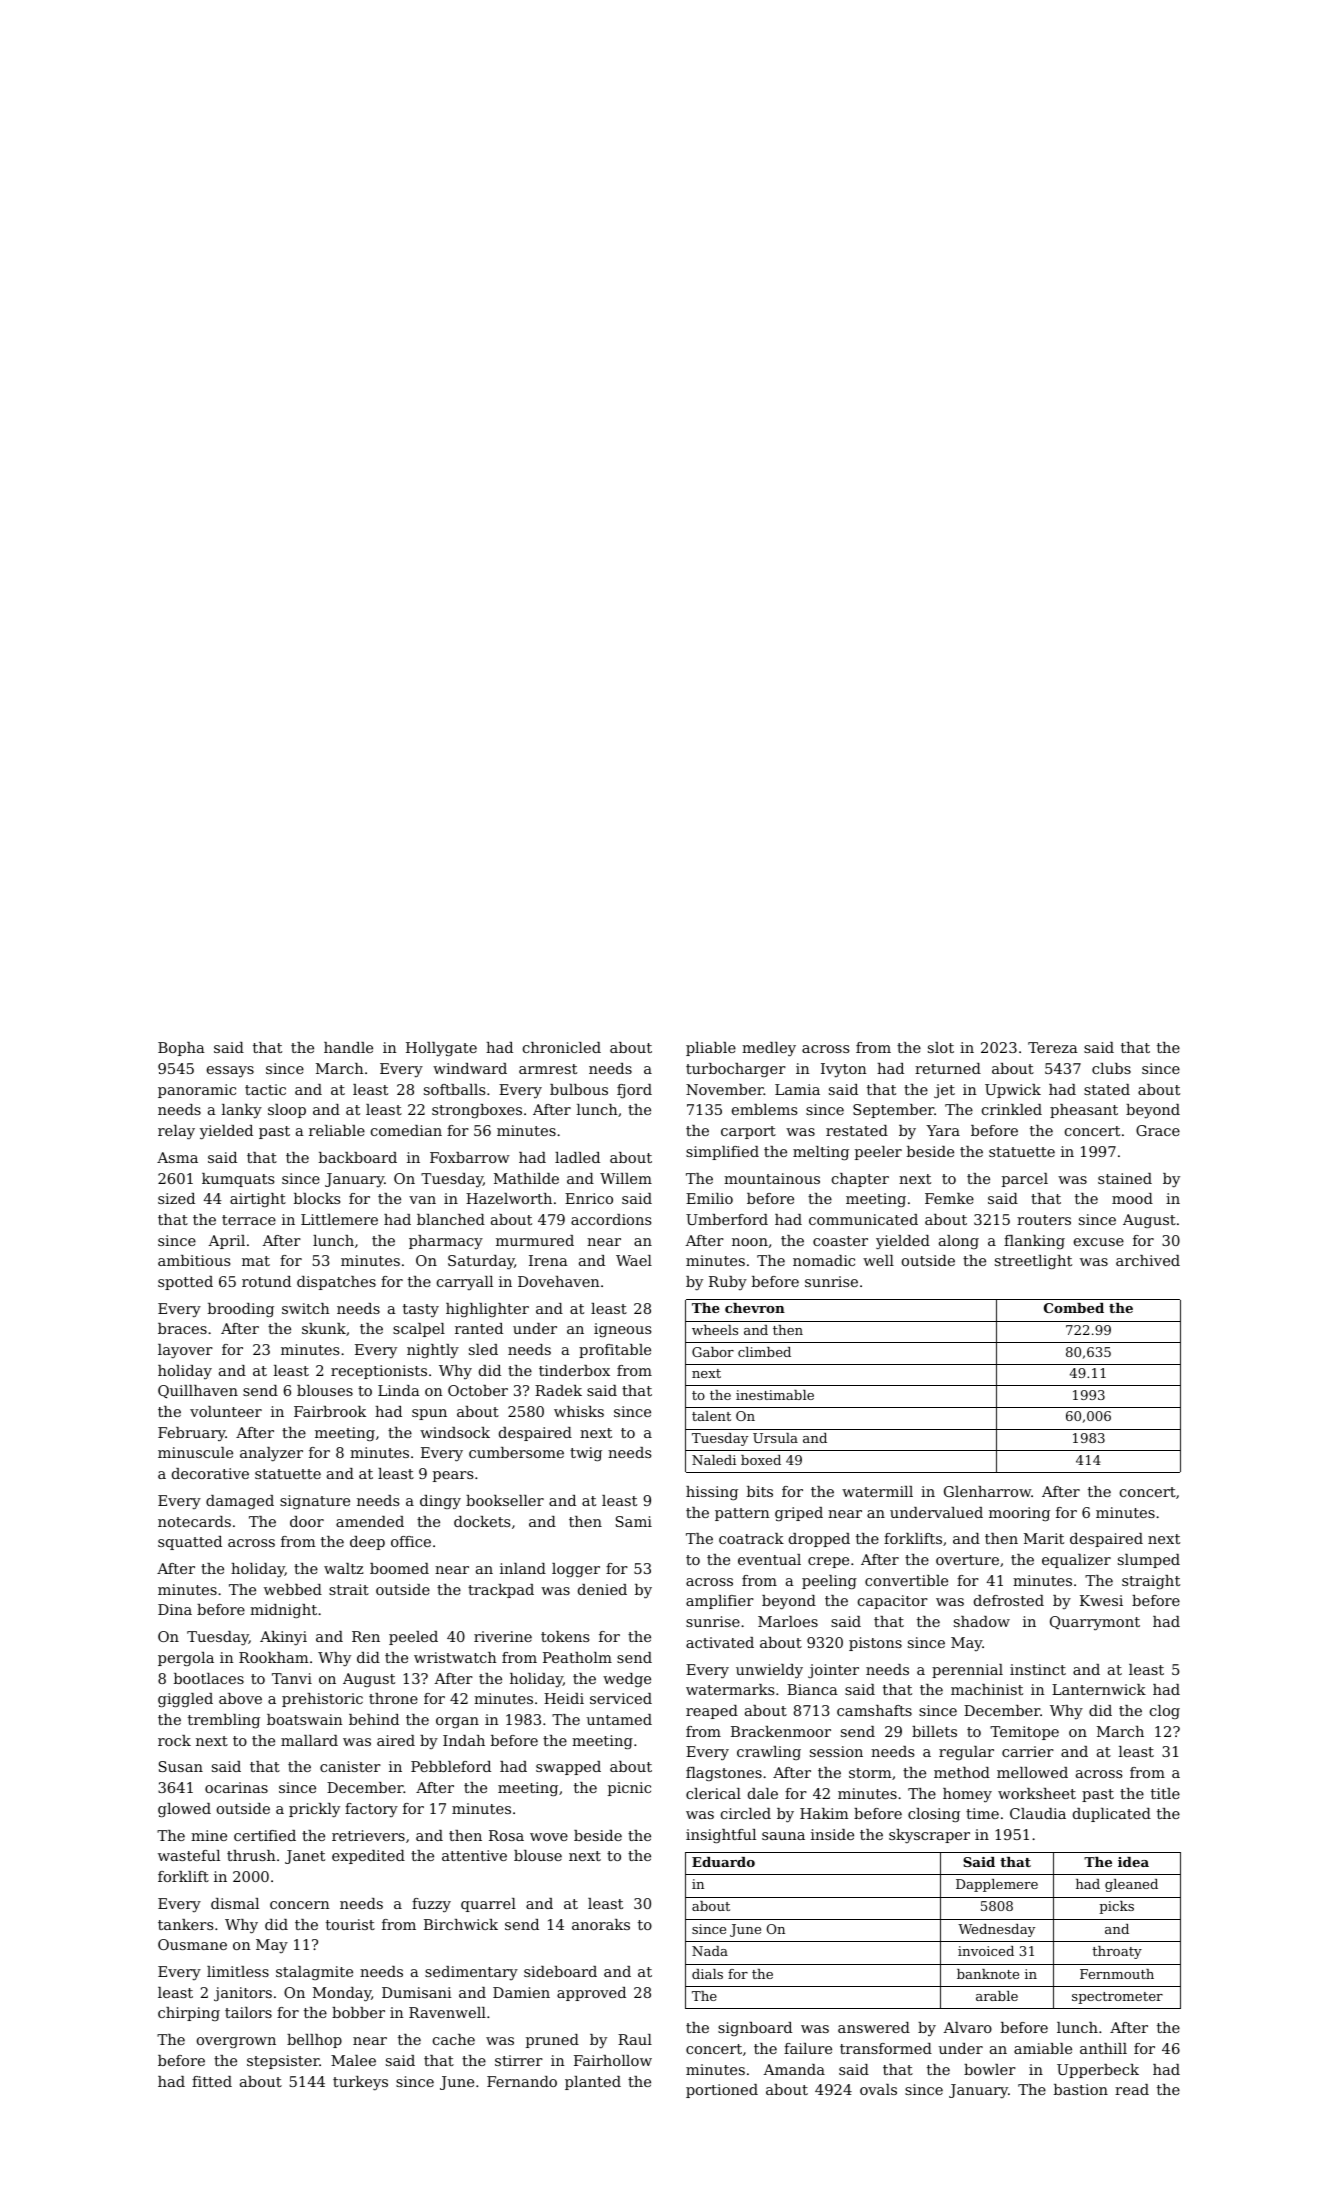  I want to click on slumped, so click(1149, 1561).
